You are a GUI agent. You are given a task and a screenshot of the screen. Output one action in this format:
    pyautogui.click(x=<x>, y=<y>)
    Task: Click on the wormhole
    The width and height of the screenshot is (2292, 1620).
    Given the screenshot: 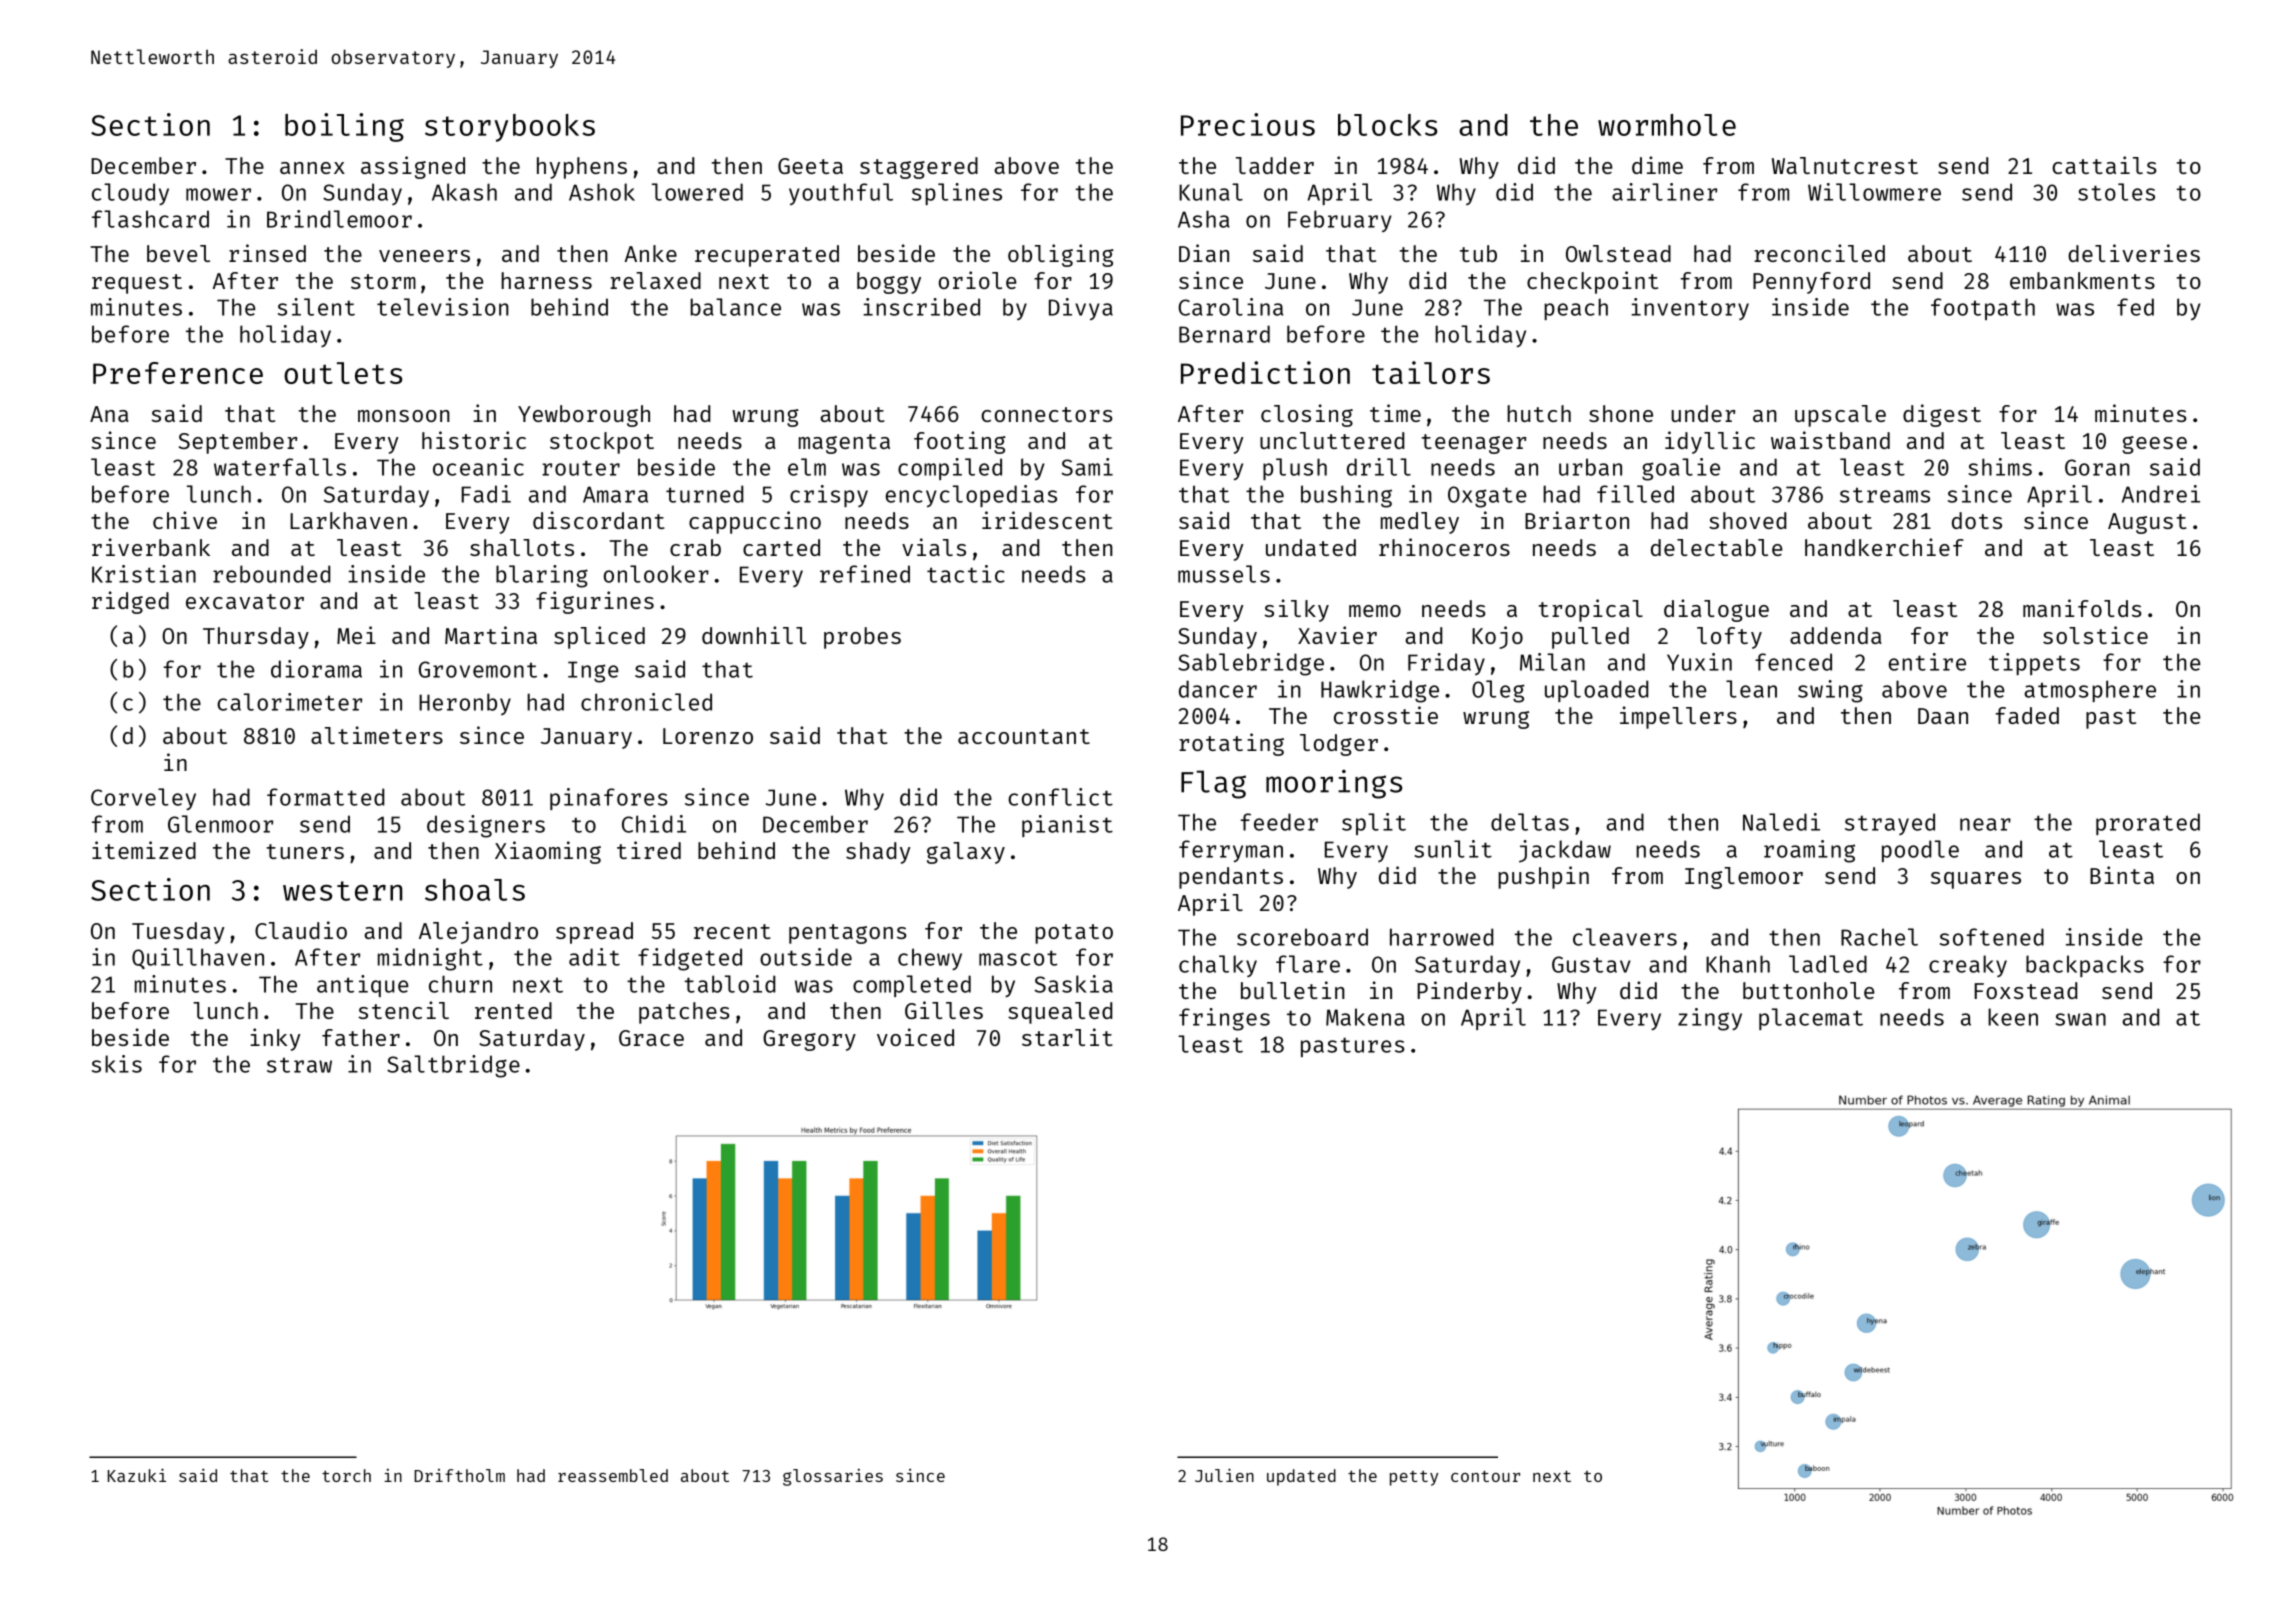 What is the action you would take?
    pyautogui.click(x=1667, y=125)
